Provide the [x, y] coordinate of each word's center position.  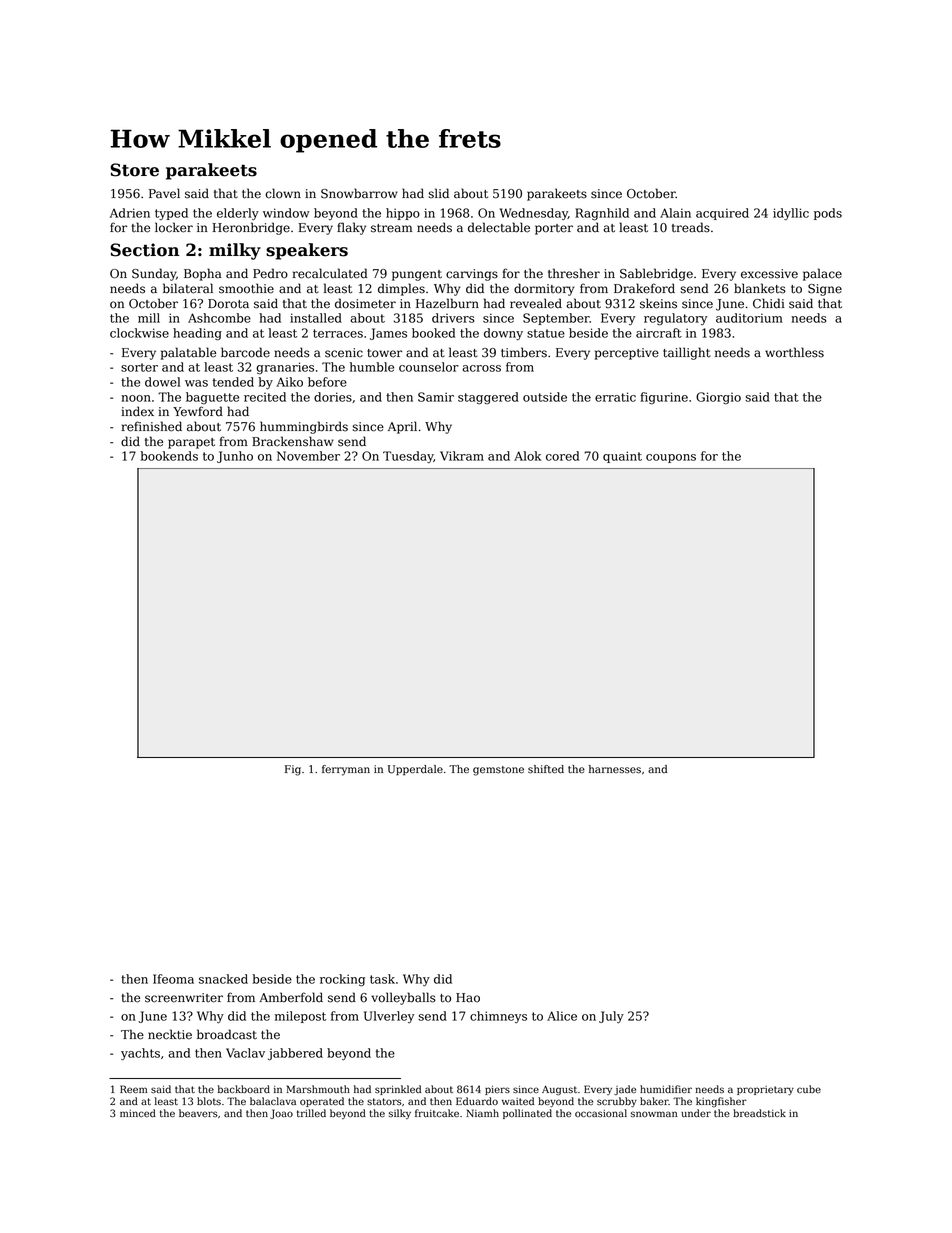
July [611, 1017]
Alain [675, 213]
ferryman [346, 770]
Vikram [462, 456]
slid [439, 193]
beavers [198, 1113]
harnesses [615, 769]
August [559, 1091]
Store [134, 170]
